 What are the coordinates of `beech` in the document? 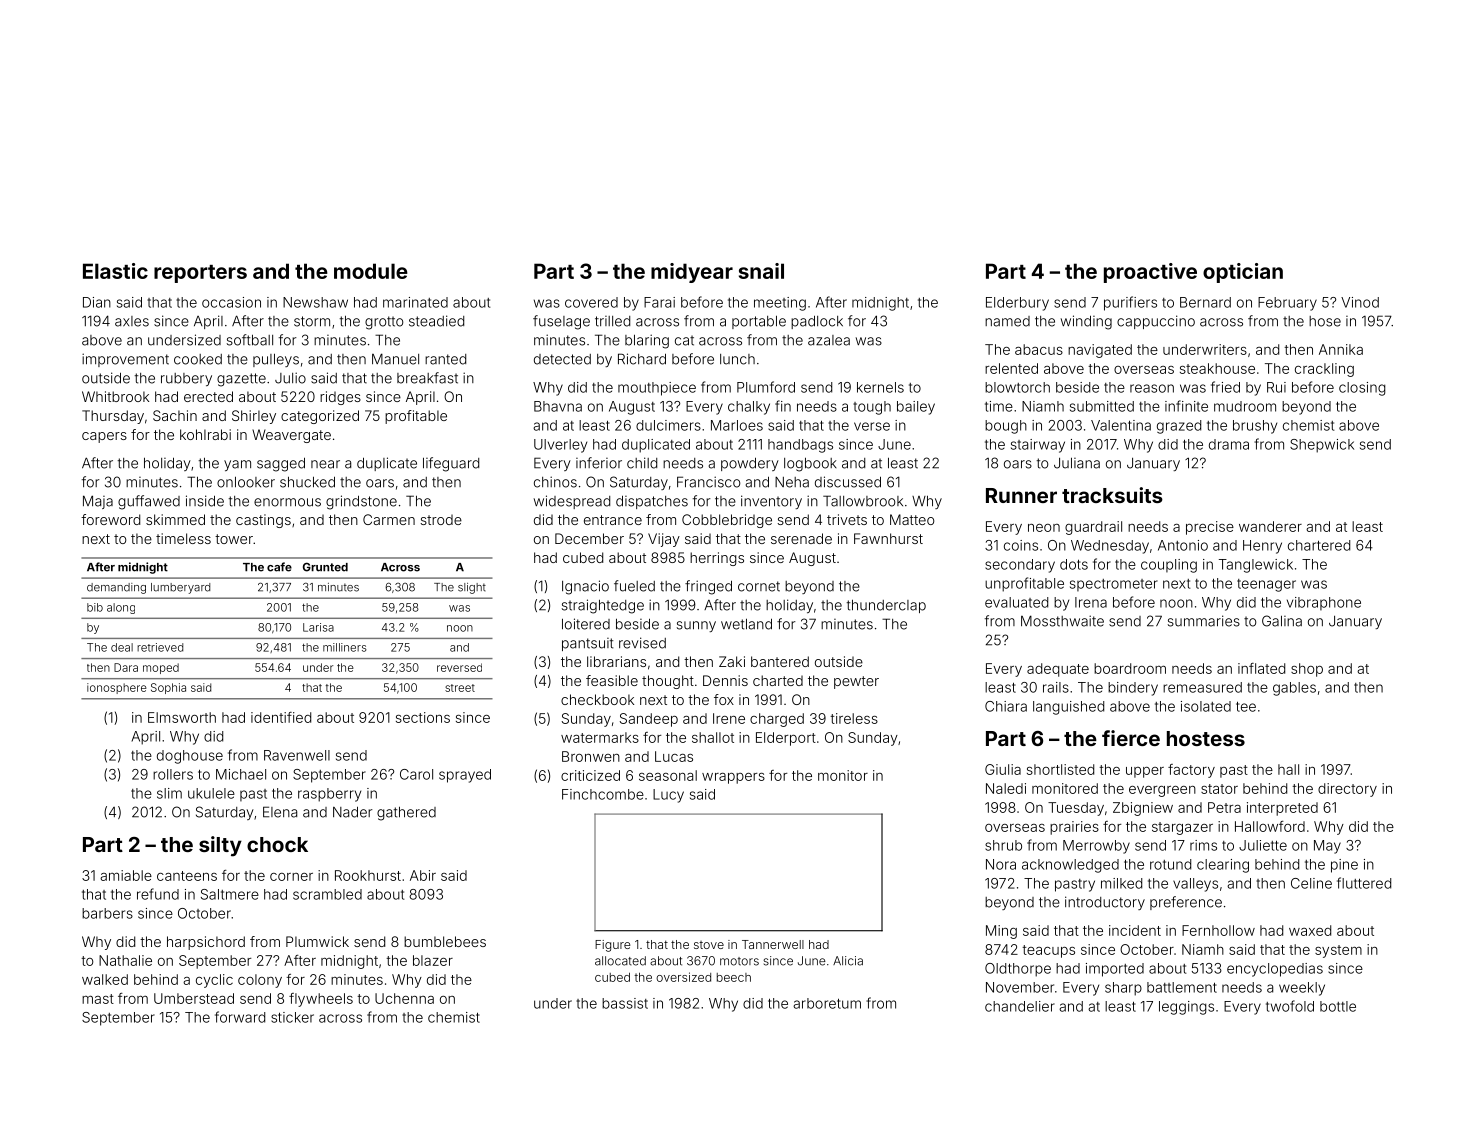 It's located at (734, 977).
